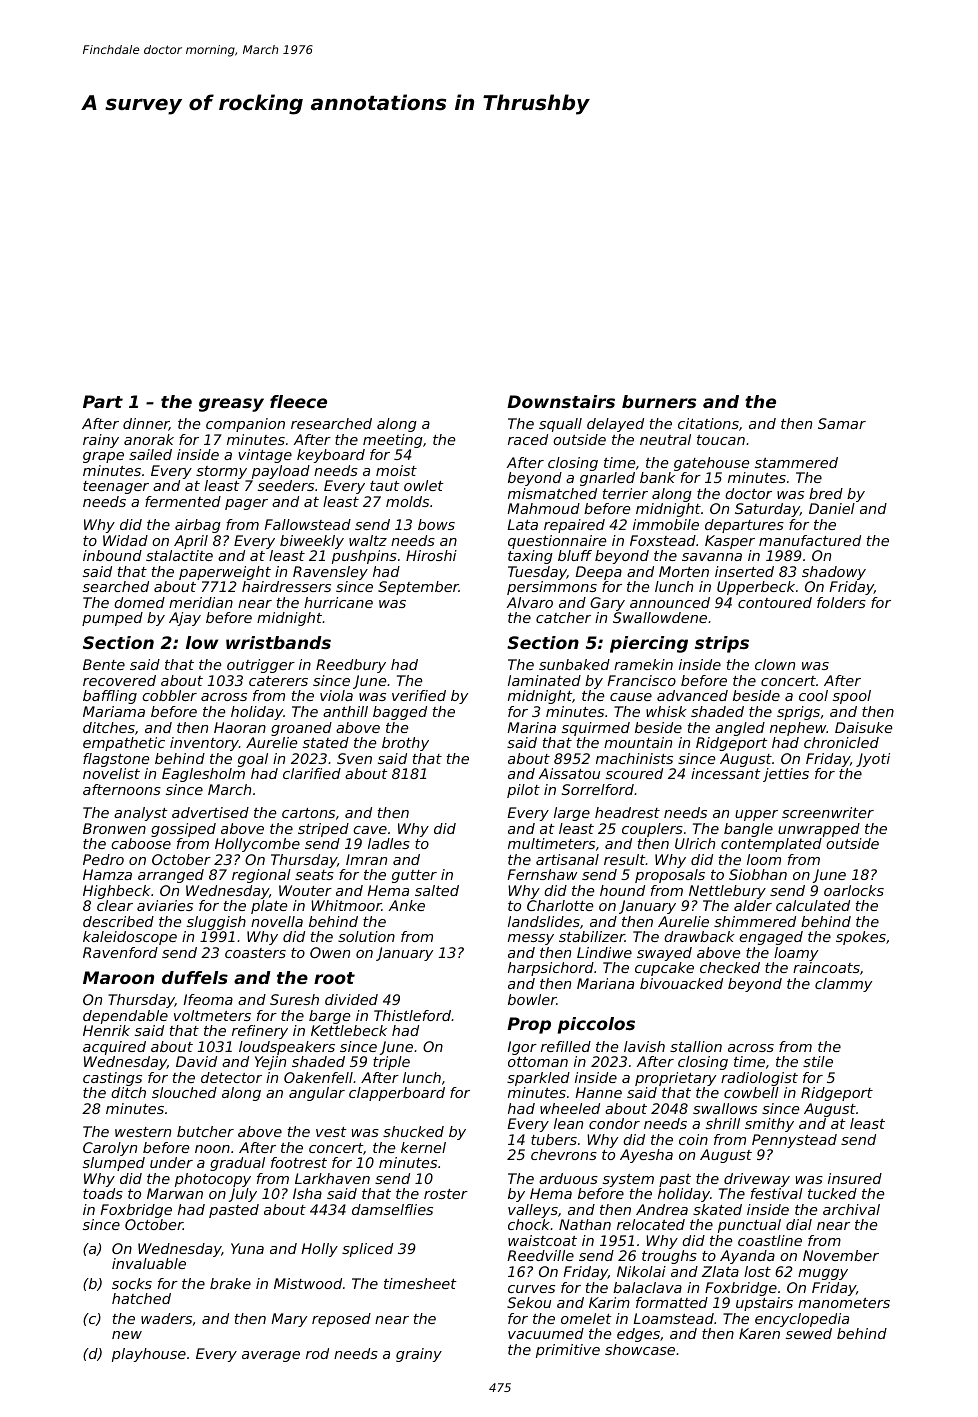  What do you see at coordinates (842, 423) in the screenshot?
I see `Samar` at bounding box center [842, 423].
